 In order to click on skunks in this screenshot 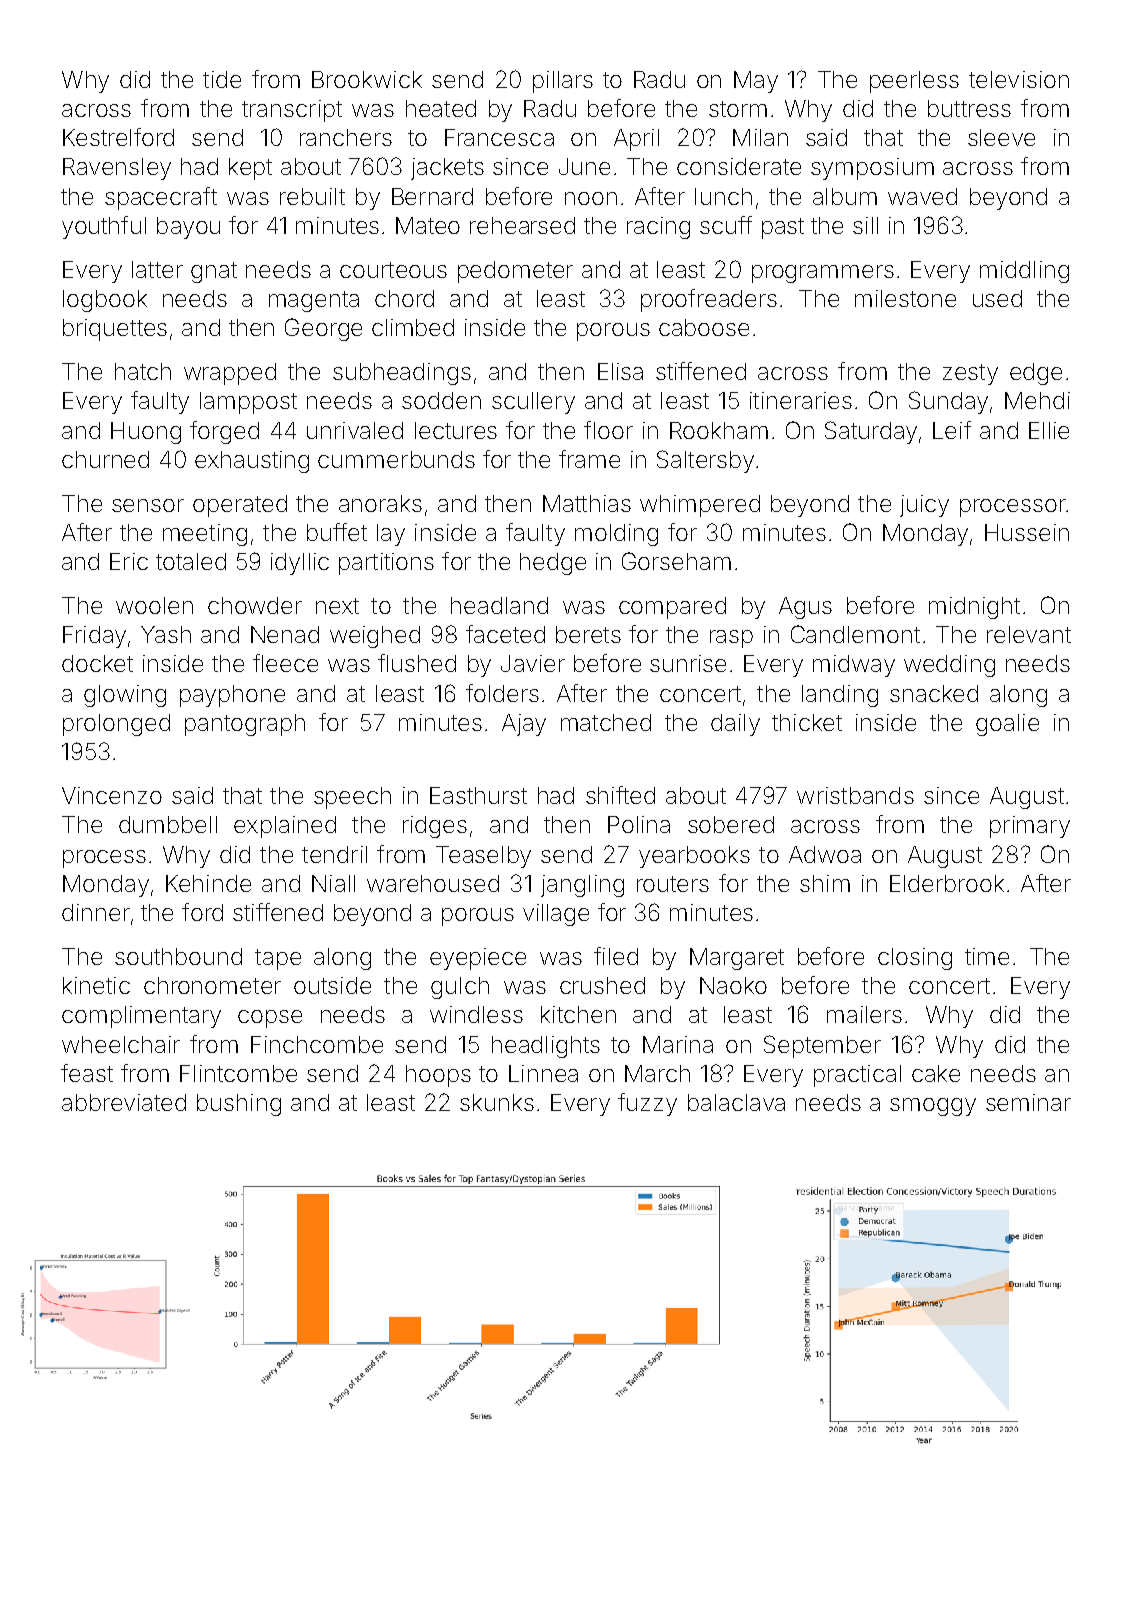, I will do `click(497, 1102)`.
